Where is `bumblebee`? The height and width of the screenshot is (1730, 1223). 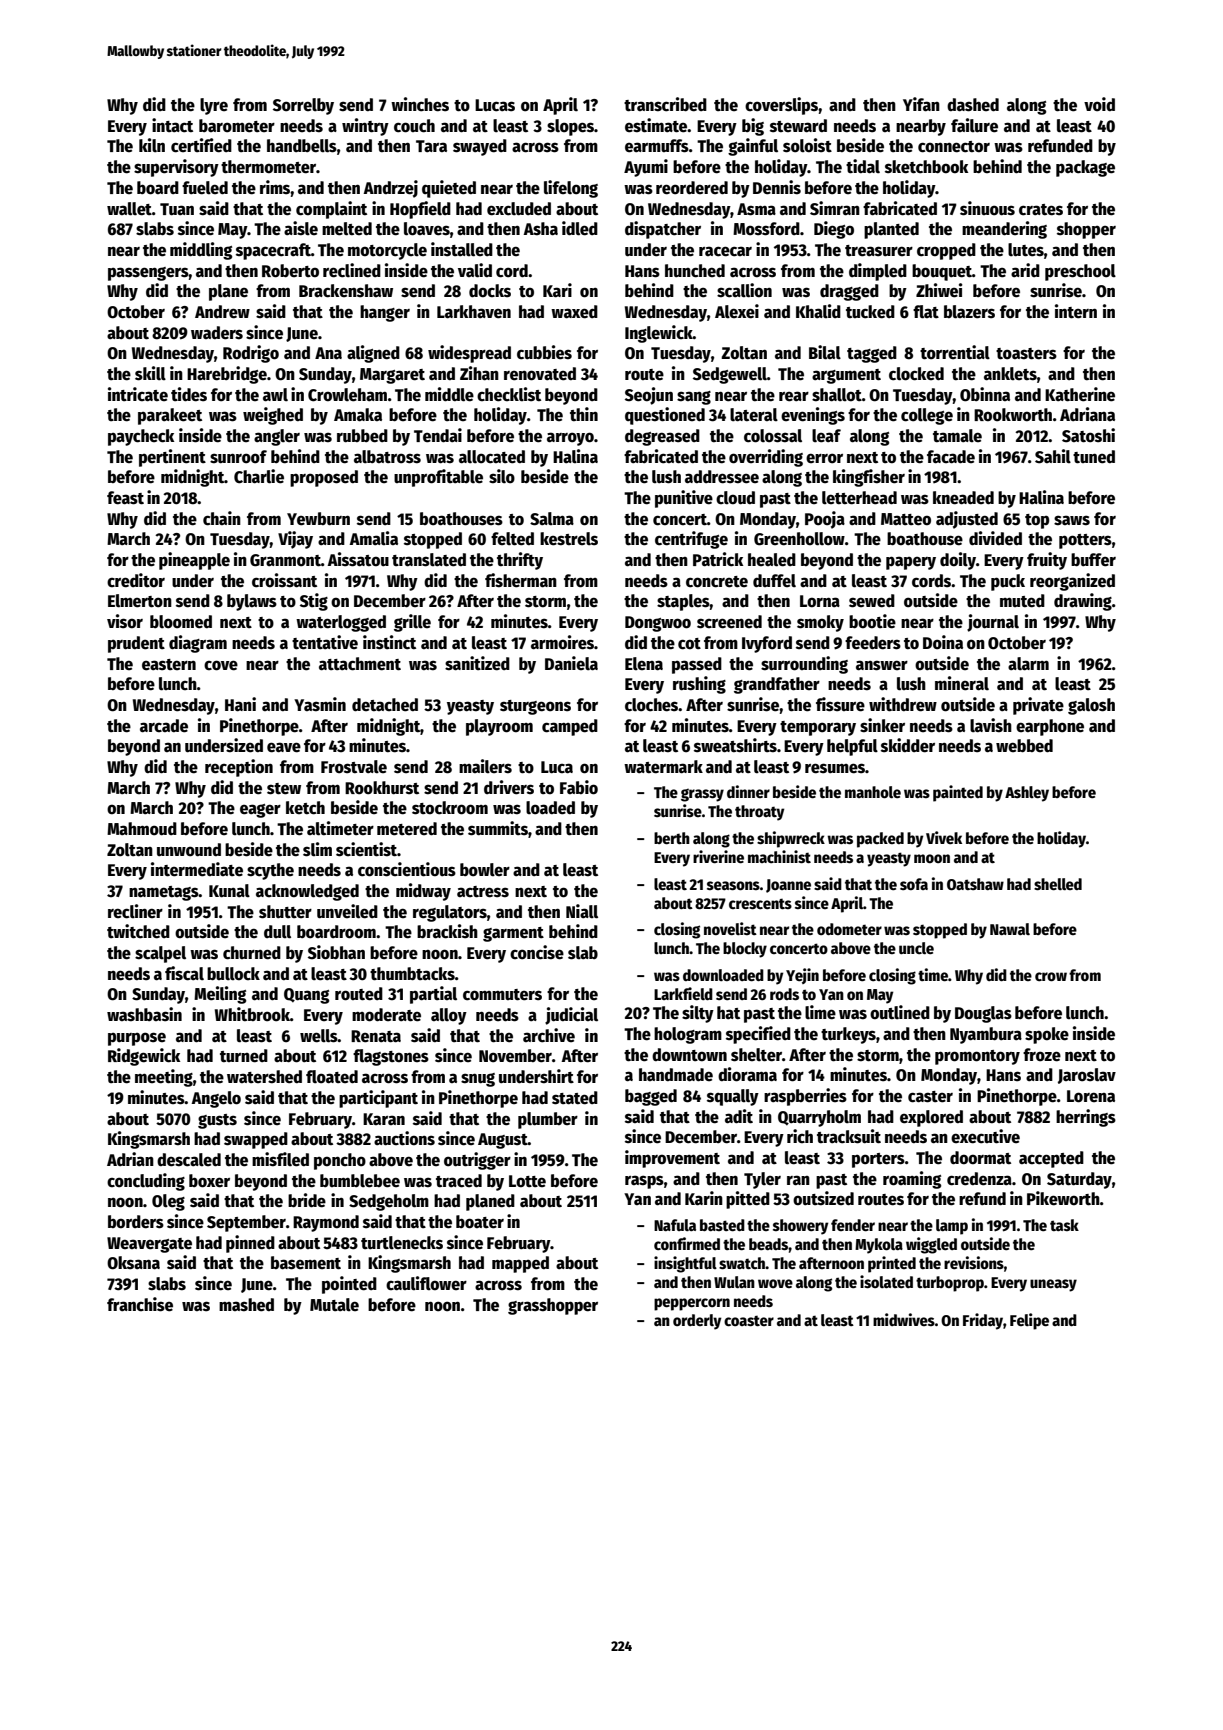
bumblebee is located at coordinates (360, 1181).
